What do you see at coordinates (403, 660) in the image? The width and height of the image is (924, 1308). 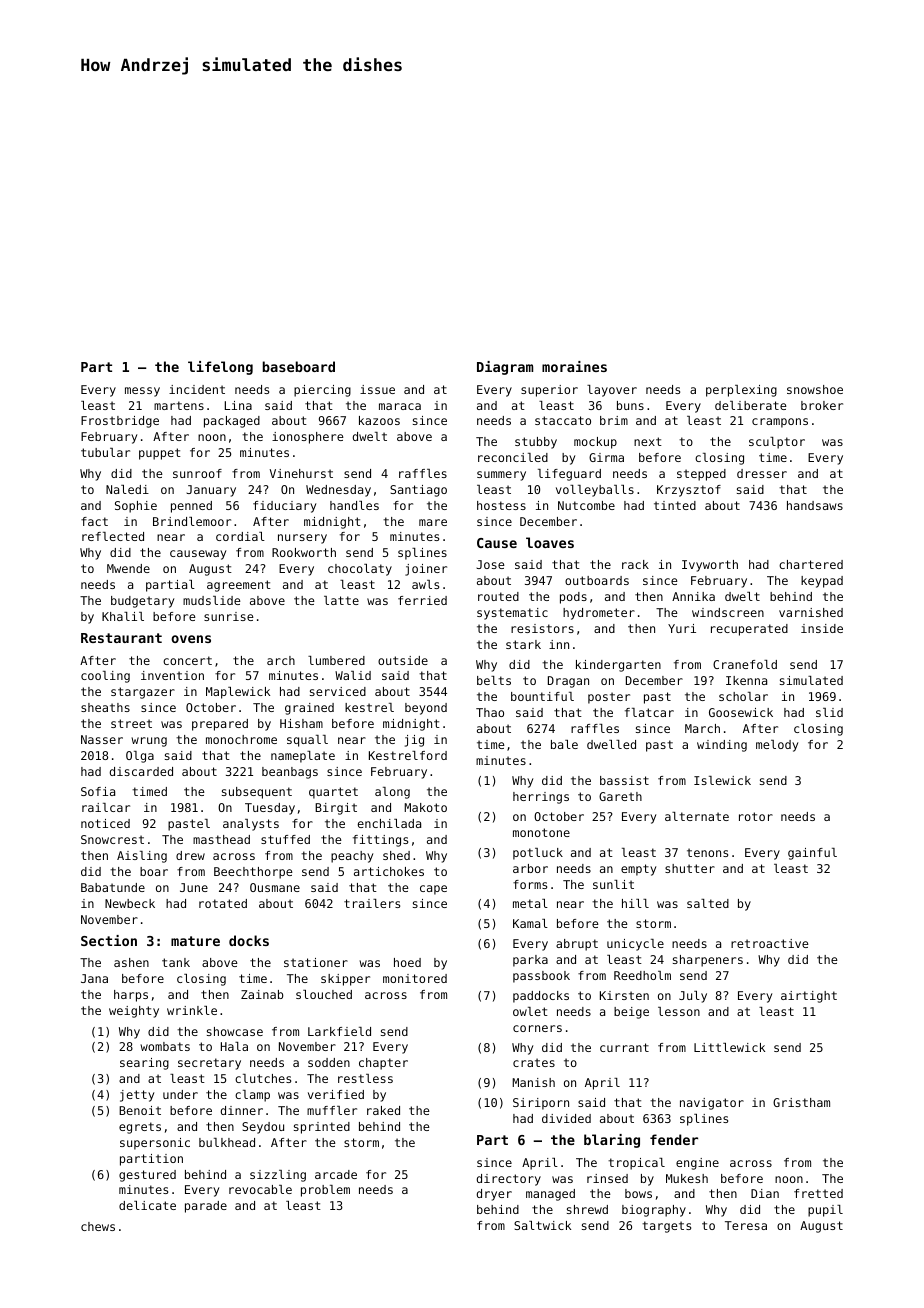 I see `outside` at bounding box center [403, 660].
